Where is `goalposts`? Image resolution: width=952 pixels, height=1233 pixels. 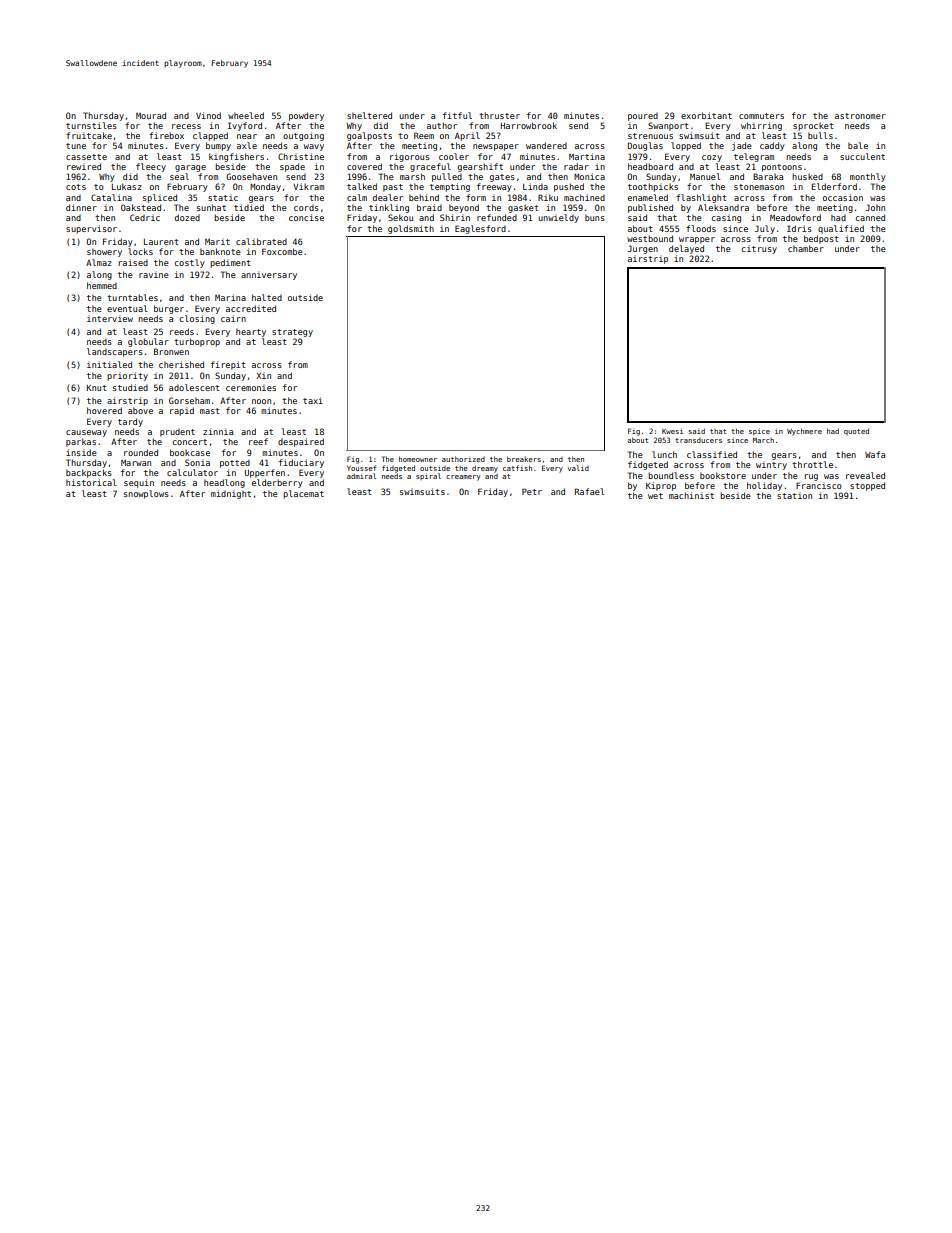 goalposts is located at coordinates (369, 136).
